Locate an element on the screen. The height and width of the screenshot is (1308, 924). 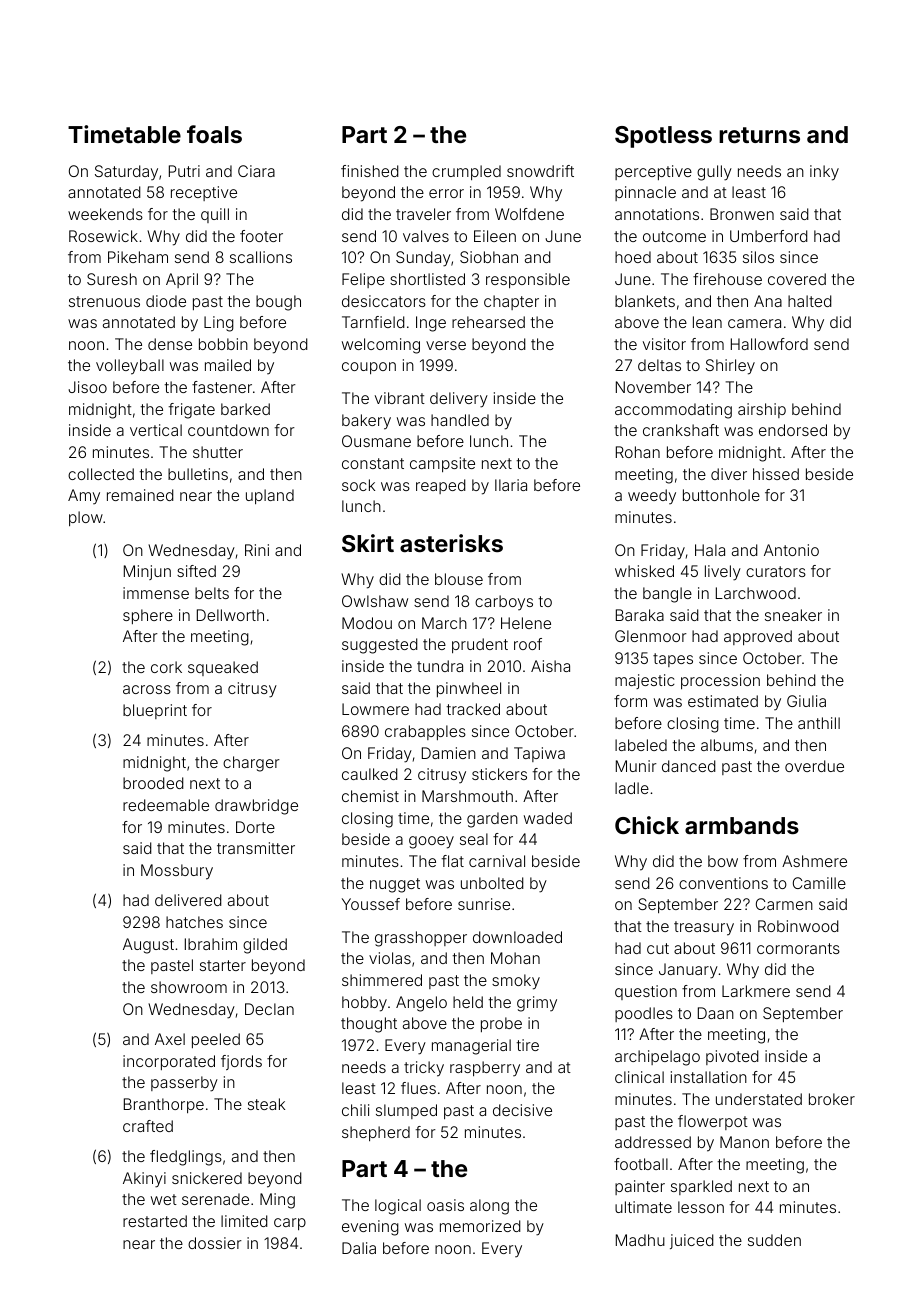
Ousmane is located at coordinates (376, 441).
